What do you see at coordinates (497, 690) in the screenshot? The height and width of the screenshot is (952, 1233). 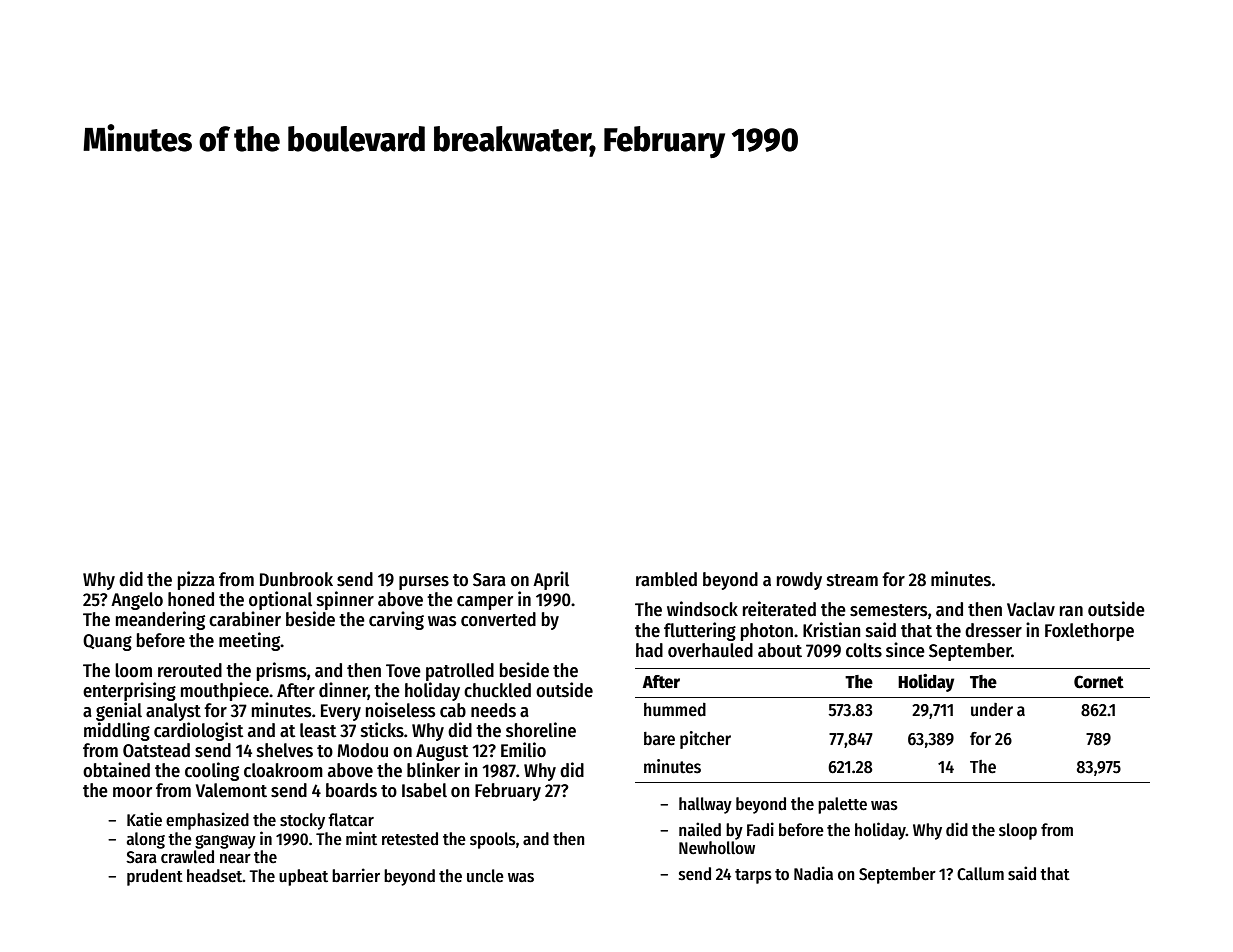 I see `chuckled` at bounding box center [497, 690].
